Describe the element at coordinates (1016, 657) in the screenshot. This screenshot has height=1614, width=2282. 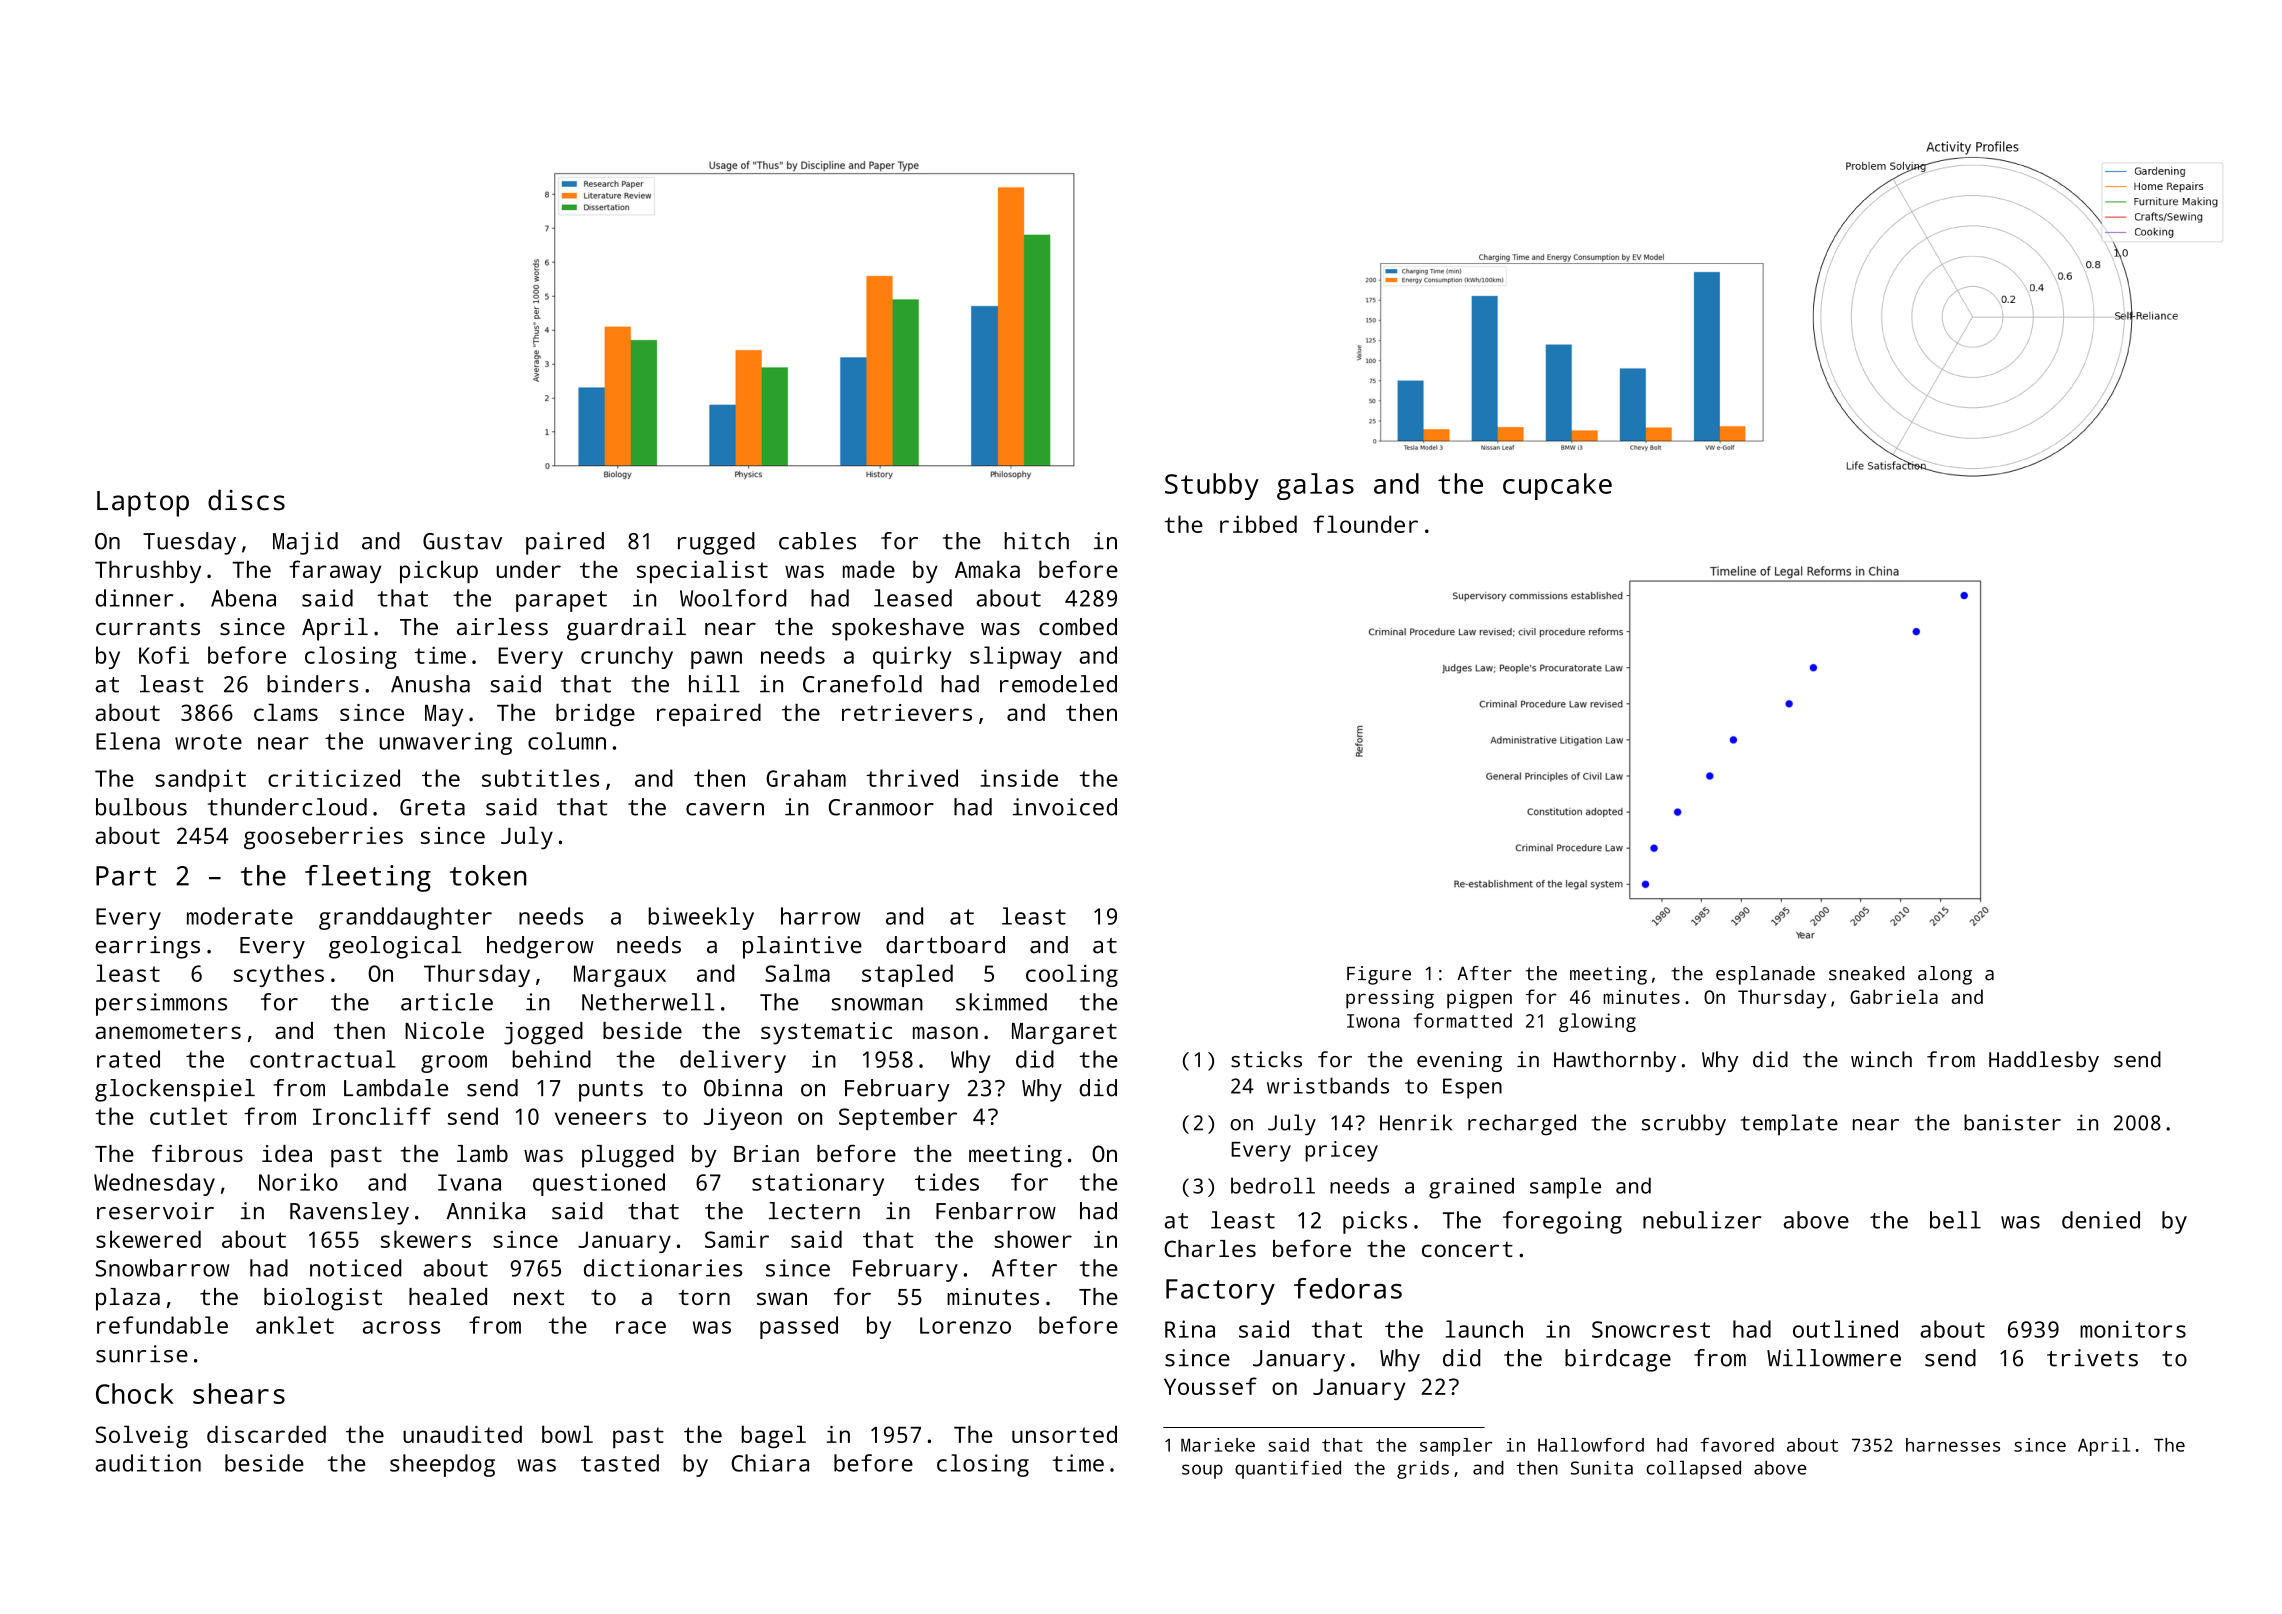
I see `slipway` at that location.
